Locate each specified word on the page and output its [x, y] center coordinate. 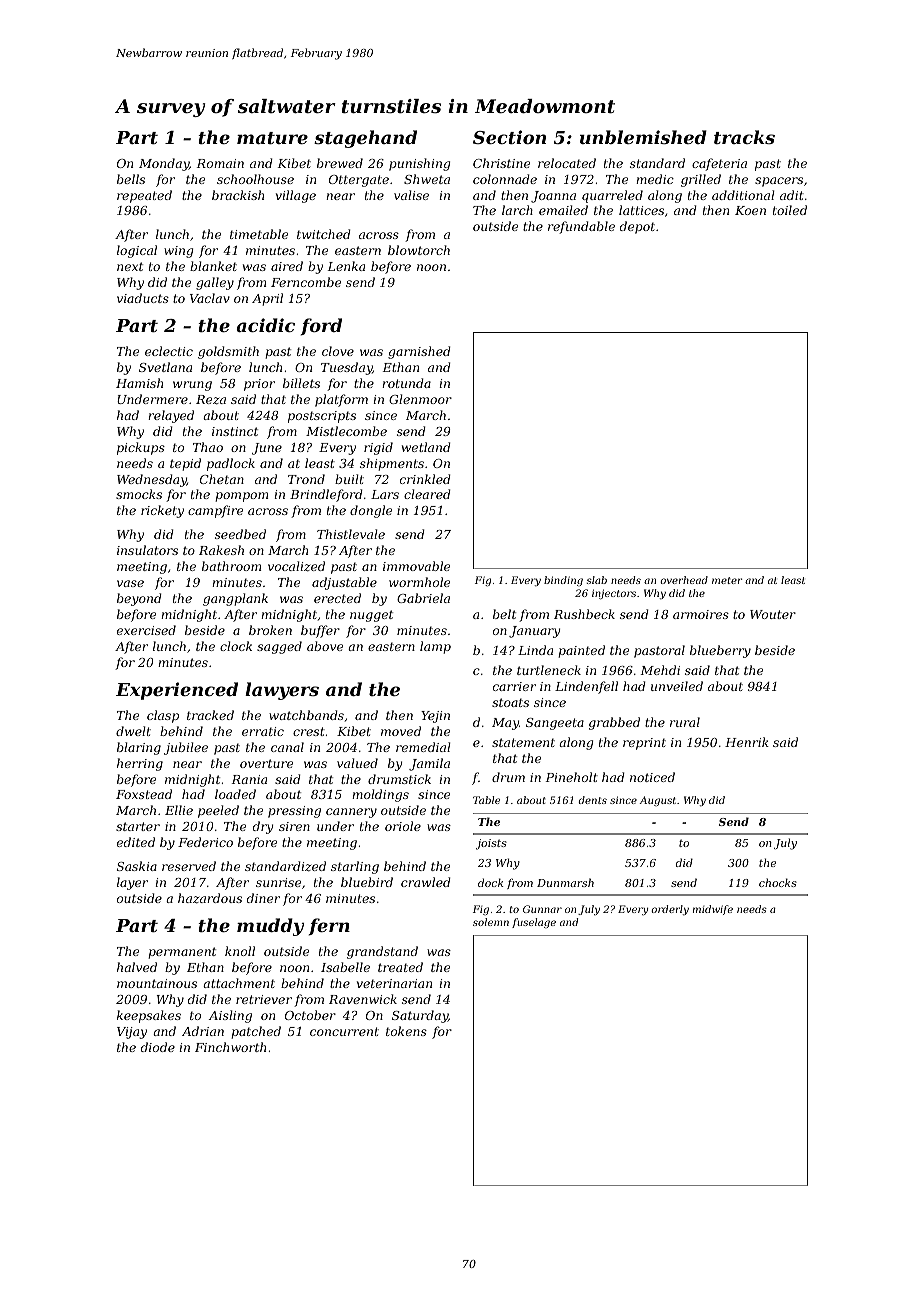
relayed [171, 416]
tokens [406, 1031]
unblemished [643, 137]
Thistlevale [351, 534]
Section [509, 137]
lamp [435, 647]
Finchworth [230, 1047]
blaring [139, 748]
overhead [684, 580]
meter [727, 580]
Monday [164, 164]
